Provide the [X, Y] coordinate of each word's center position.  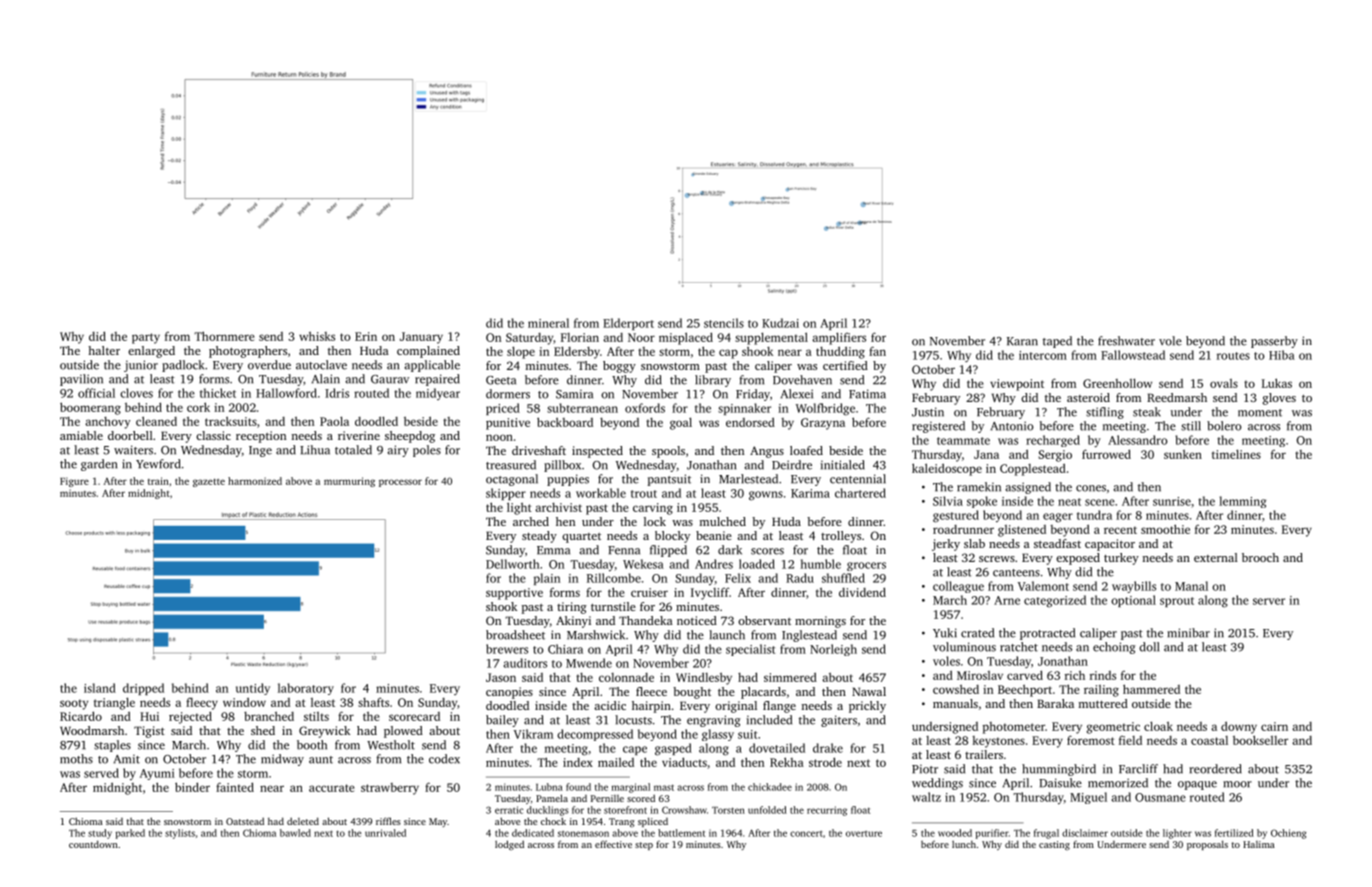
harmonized [255, 481]
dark [730, 550]
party [146, 338]
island [100, 688]
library [713, 381]
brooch [1260, 557]
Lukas [1277, 383]
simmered [790, 677]
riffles [388, 821]
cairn [1274, 726]
